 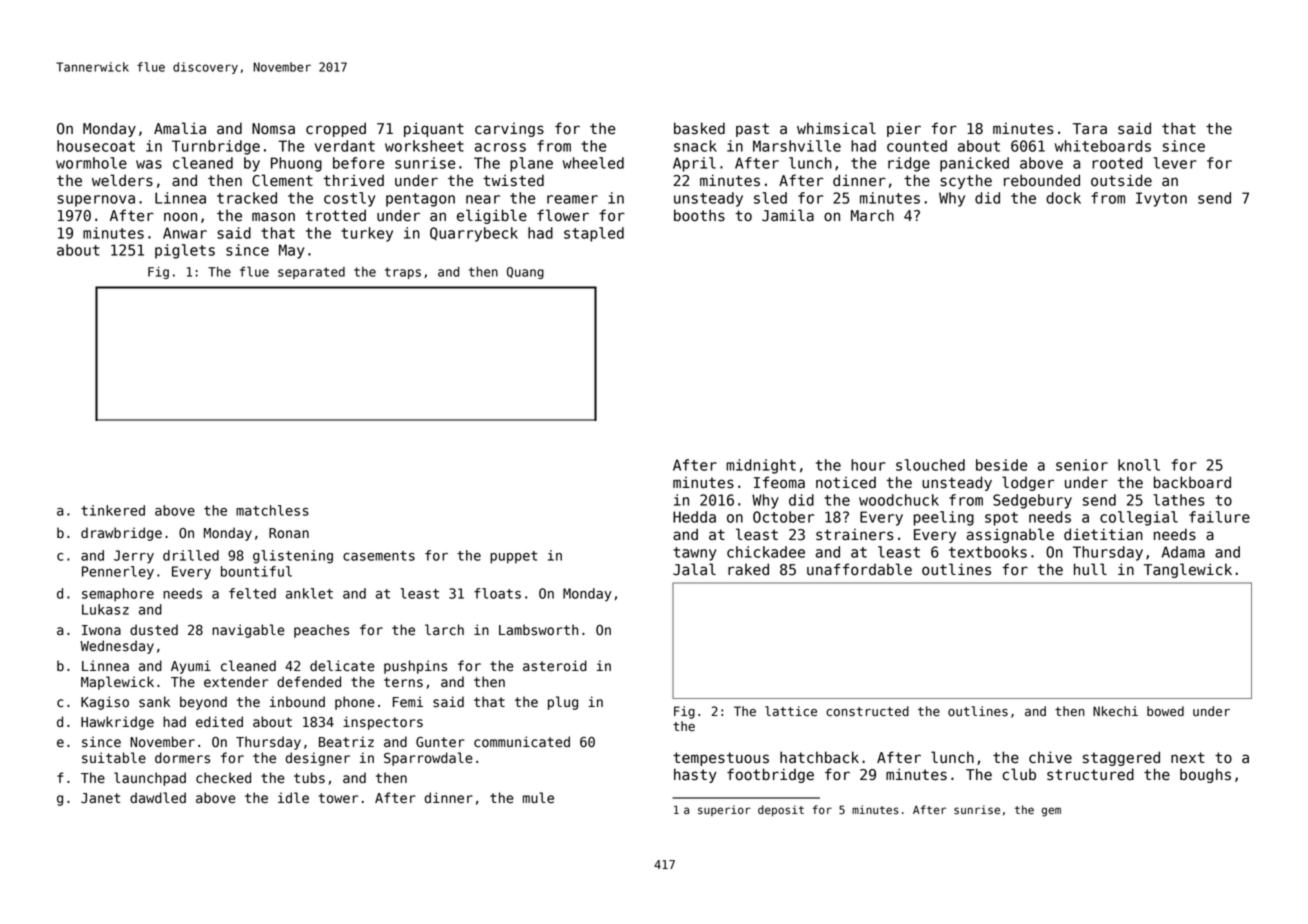 What do you see at coordinates (694, 517) in the image?
I see `Hedda` at bounding box center [694, 517].
